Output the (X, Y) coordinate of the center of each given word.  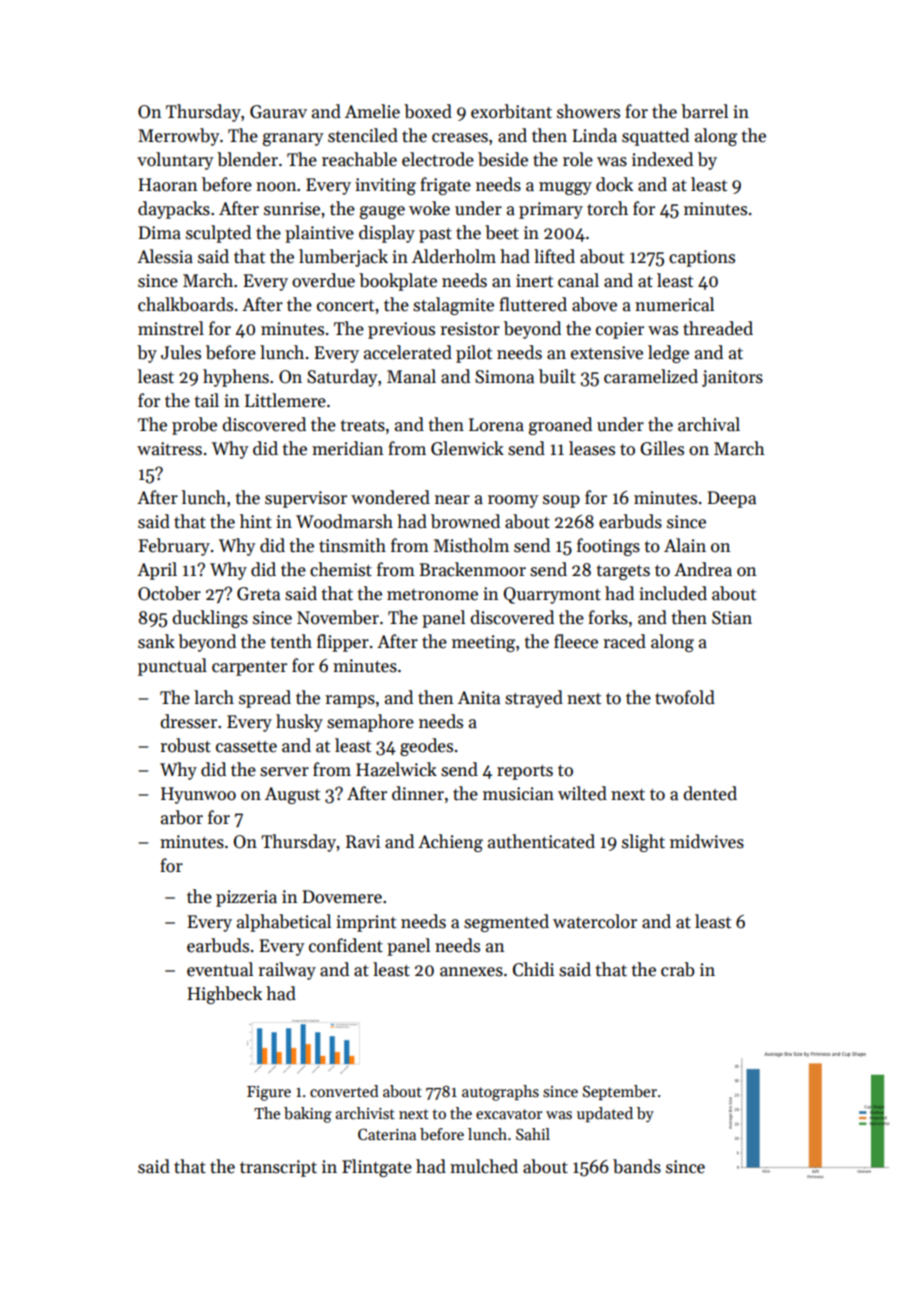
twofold (685, 697)
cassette (246, 747)
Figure (269, 1093)
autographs (500, 1093)
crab (678, 969)
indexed (662, 159)
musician (518, 794)
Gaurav (278, 112)
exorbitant (511, 111)
